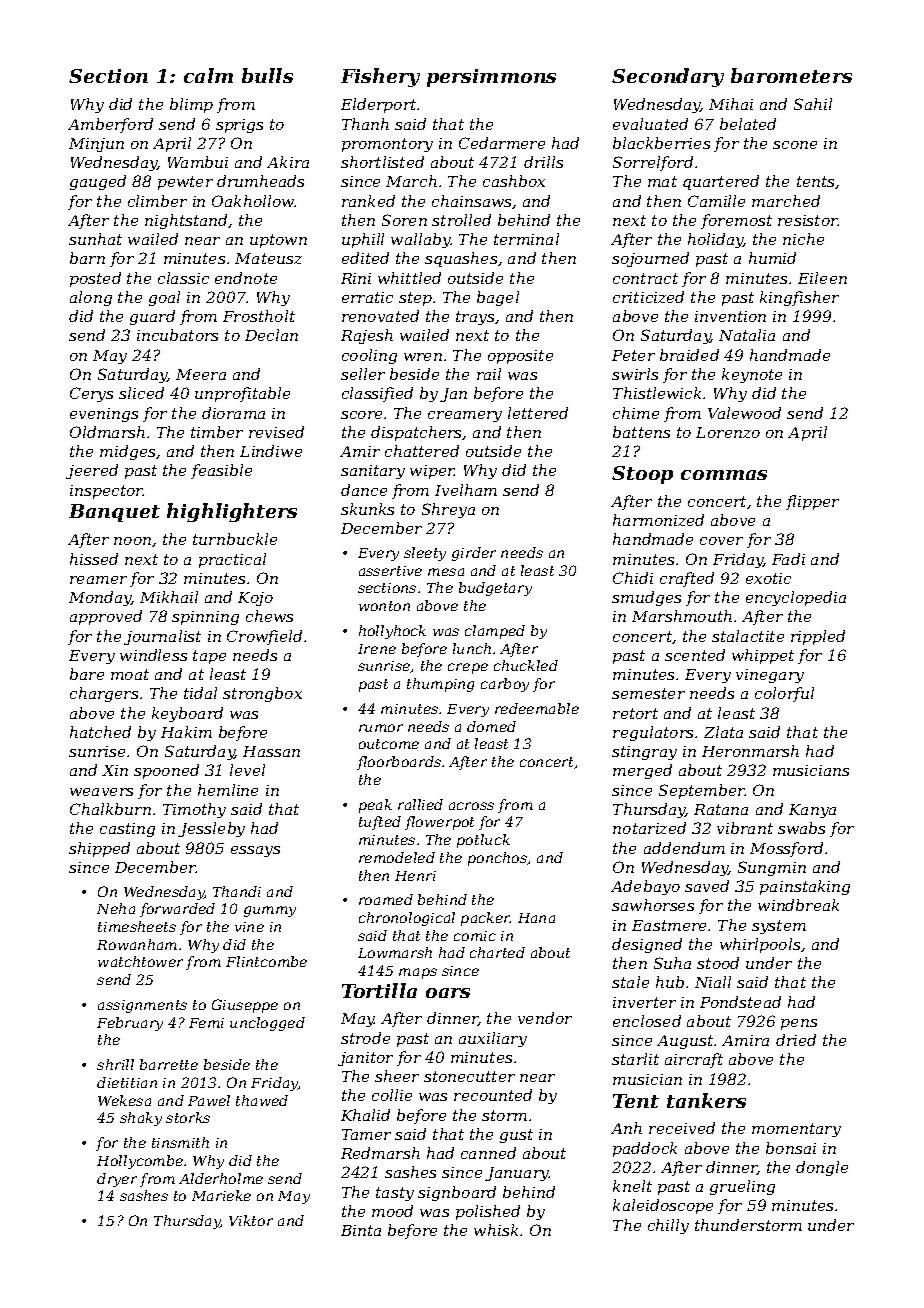  Describe the element at coordinates (96, 145) in the screenshot. I see `Minjun` at that location.
